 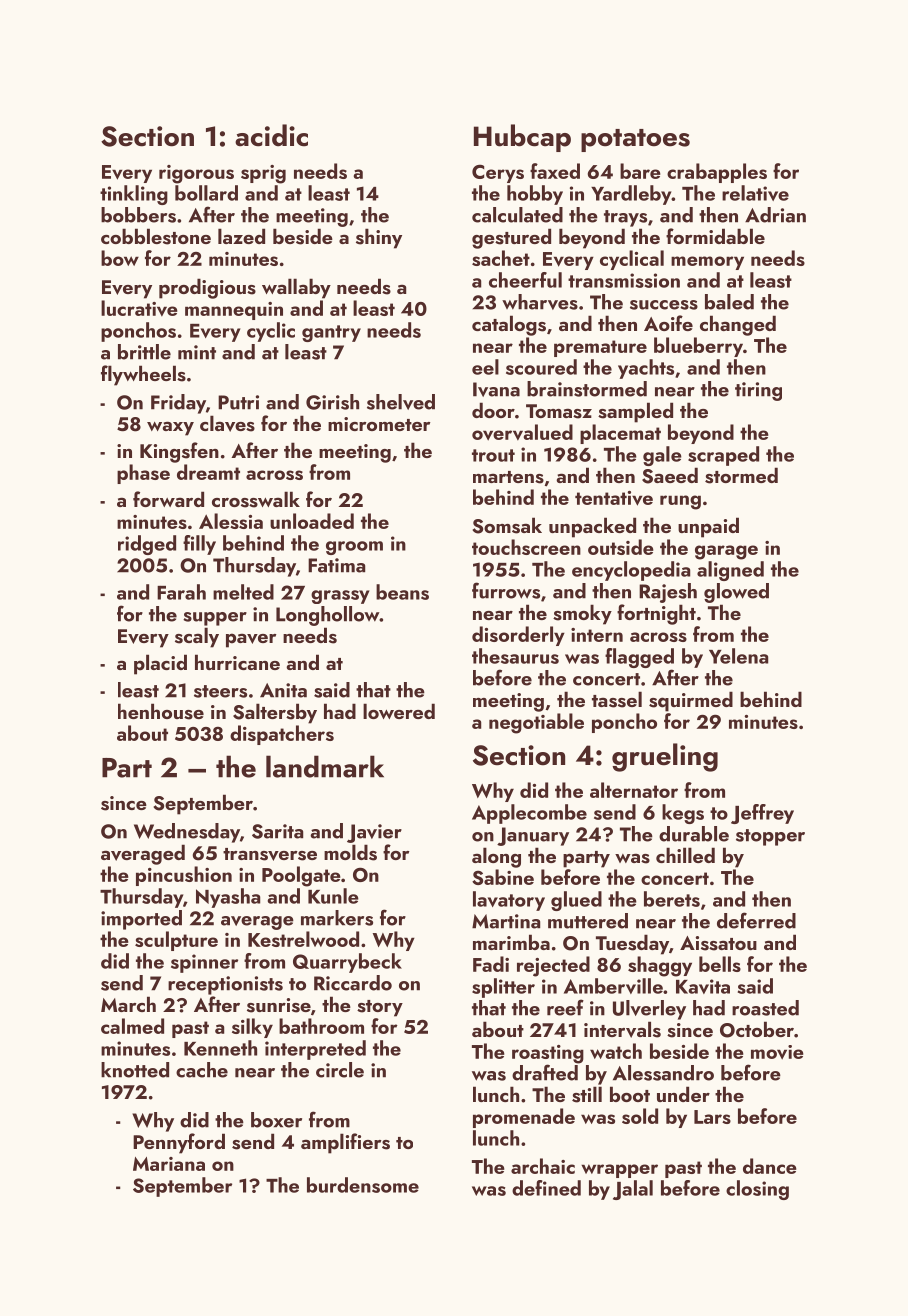 What do you see at coordinates (738, 656) in the screenshot?
I see `Yelena` at bounding box center [738, 656].
